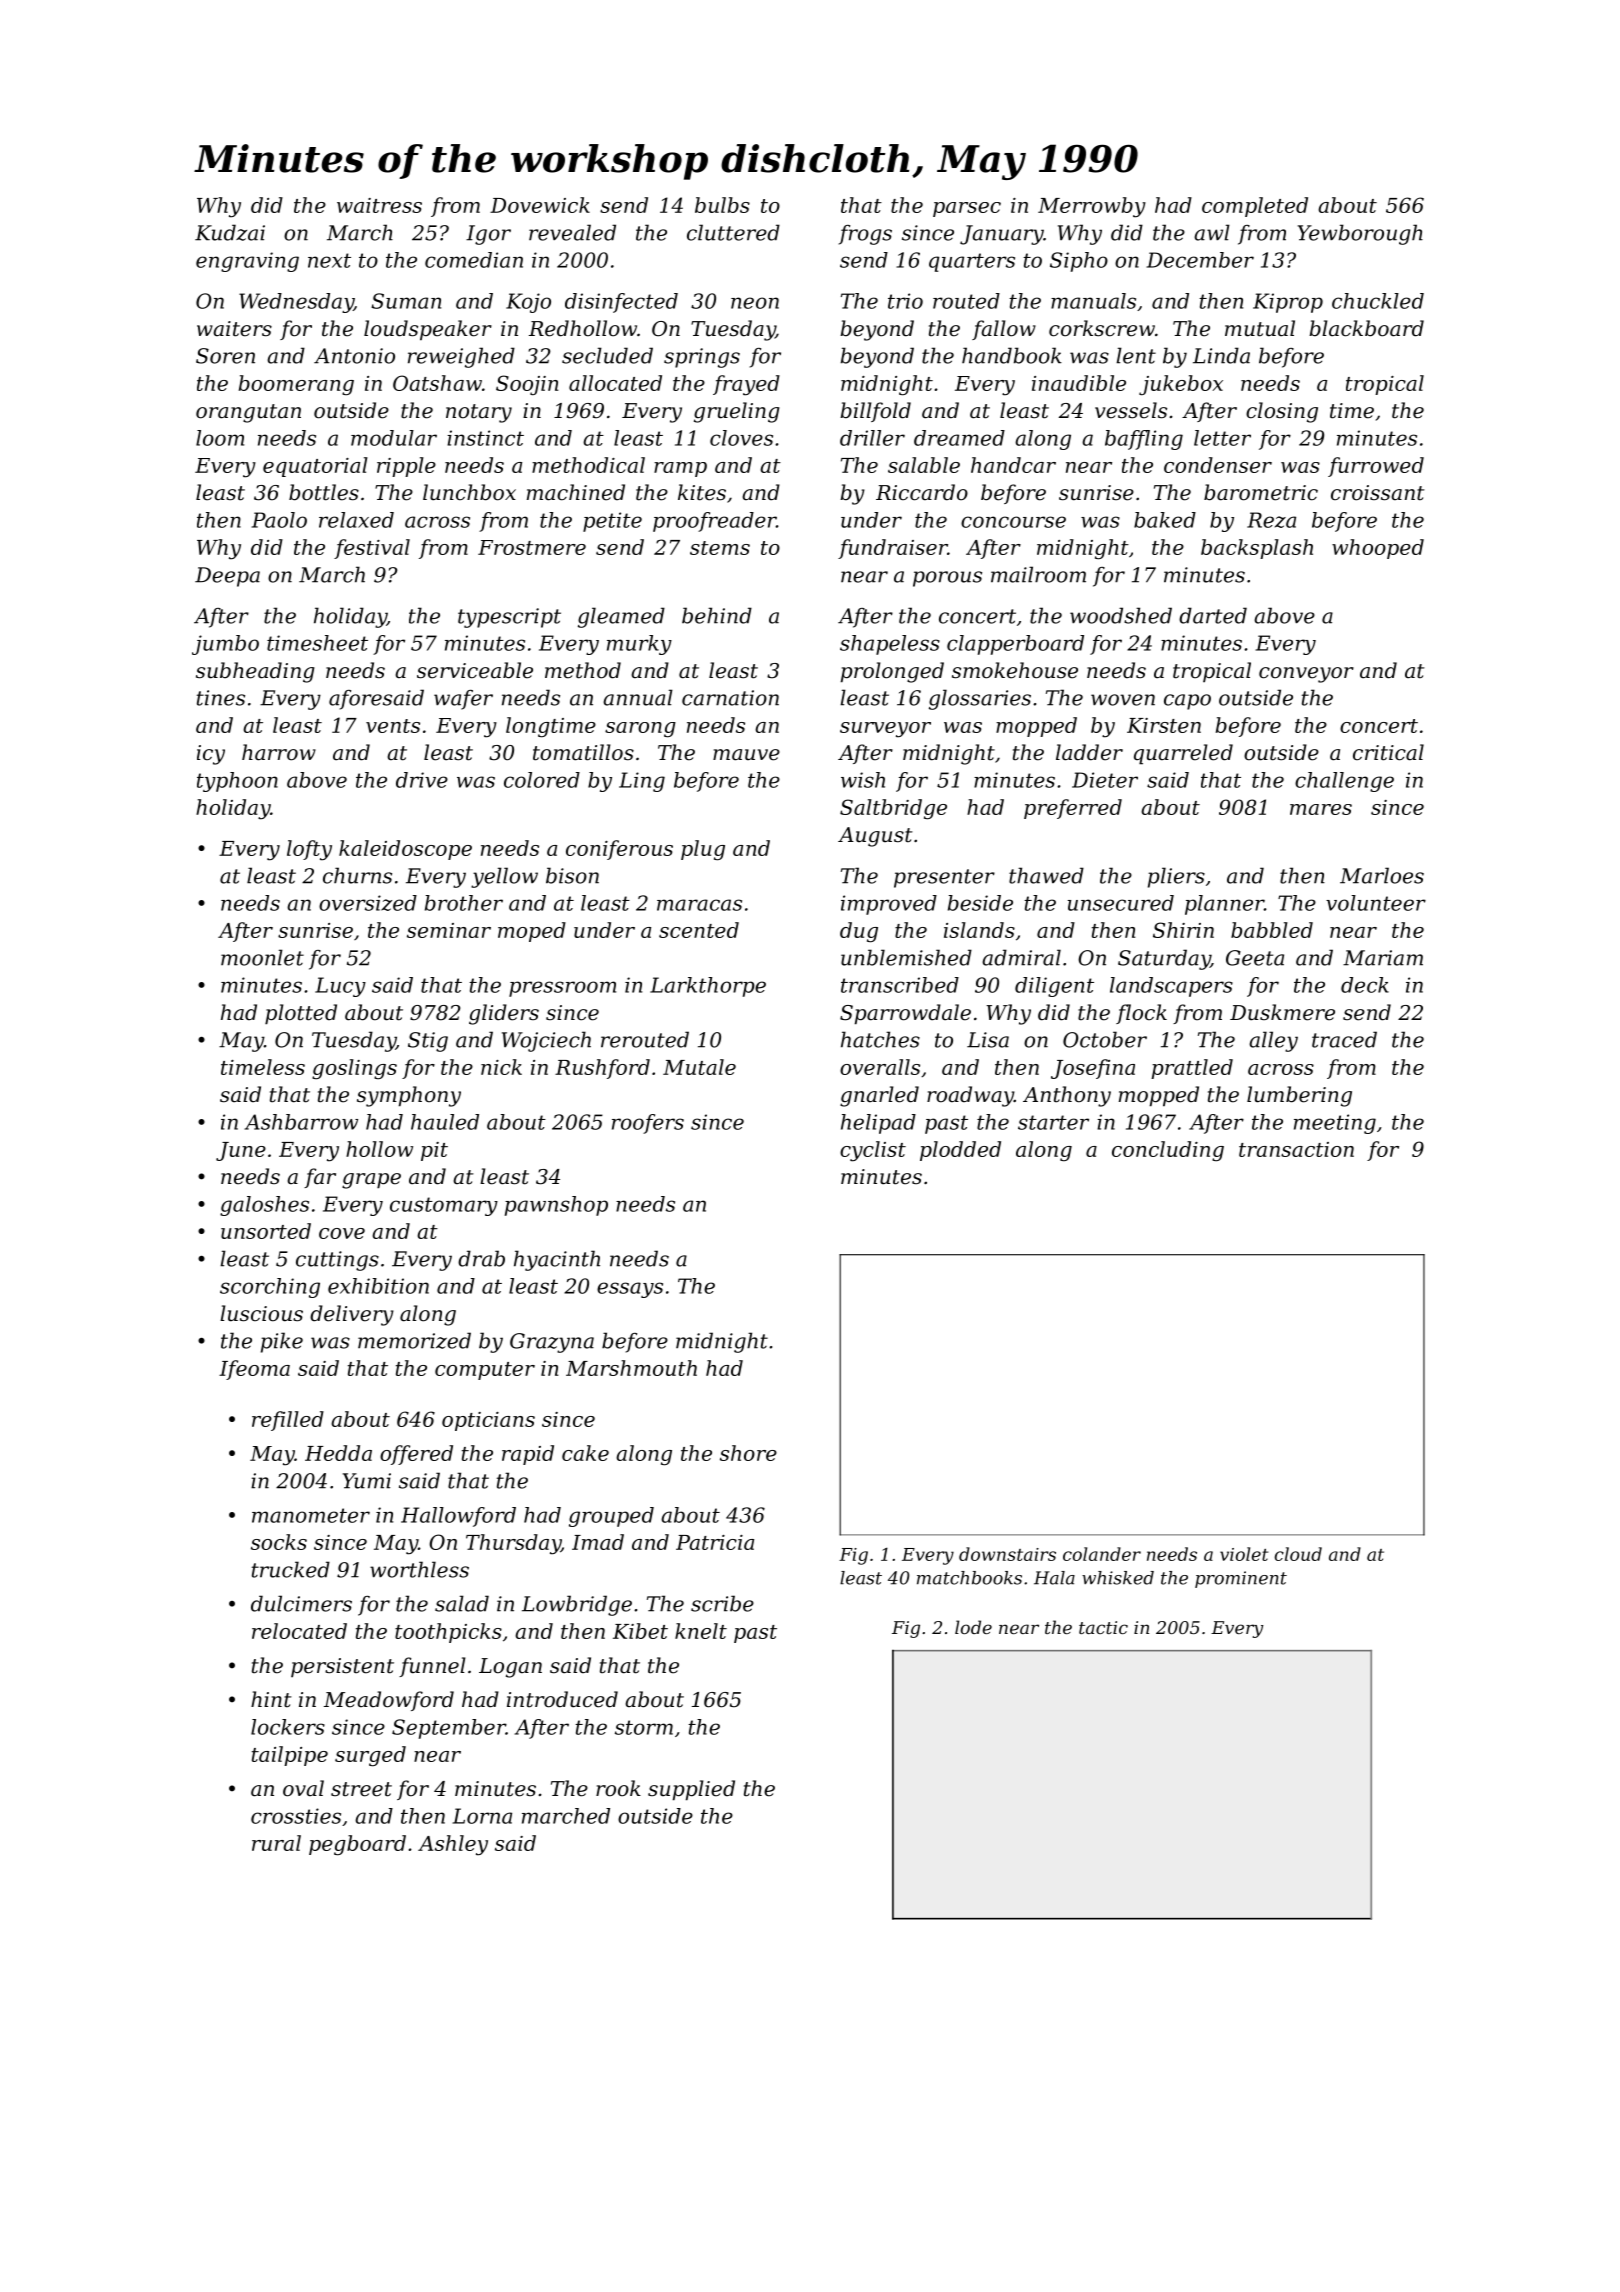 The image size is (1620, 2292). Describe the element at coordinates (1255, 207) in the screenshot. I see `completed` at that location.
